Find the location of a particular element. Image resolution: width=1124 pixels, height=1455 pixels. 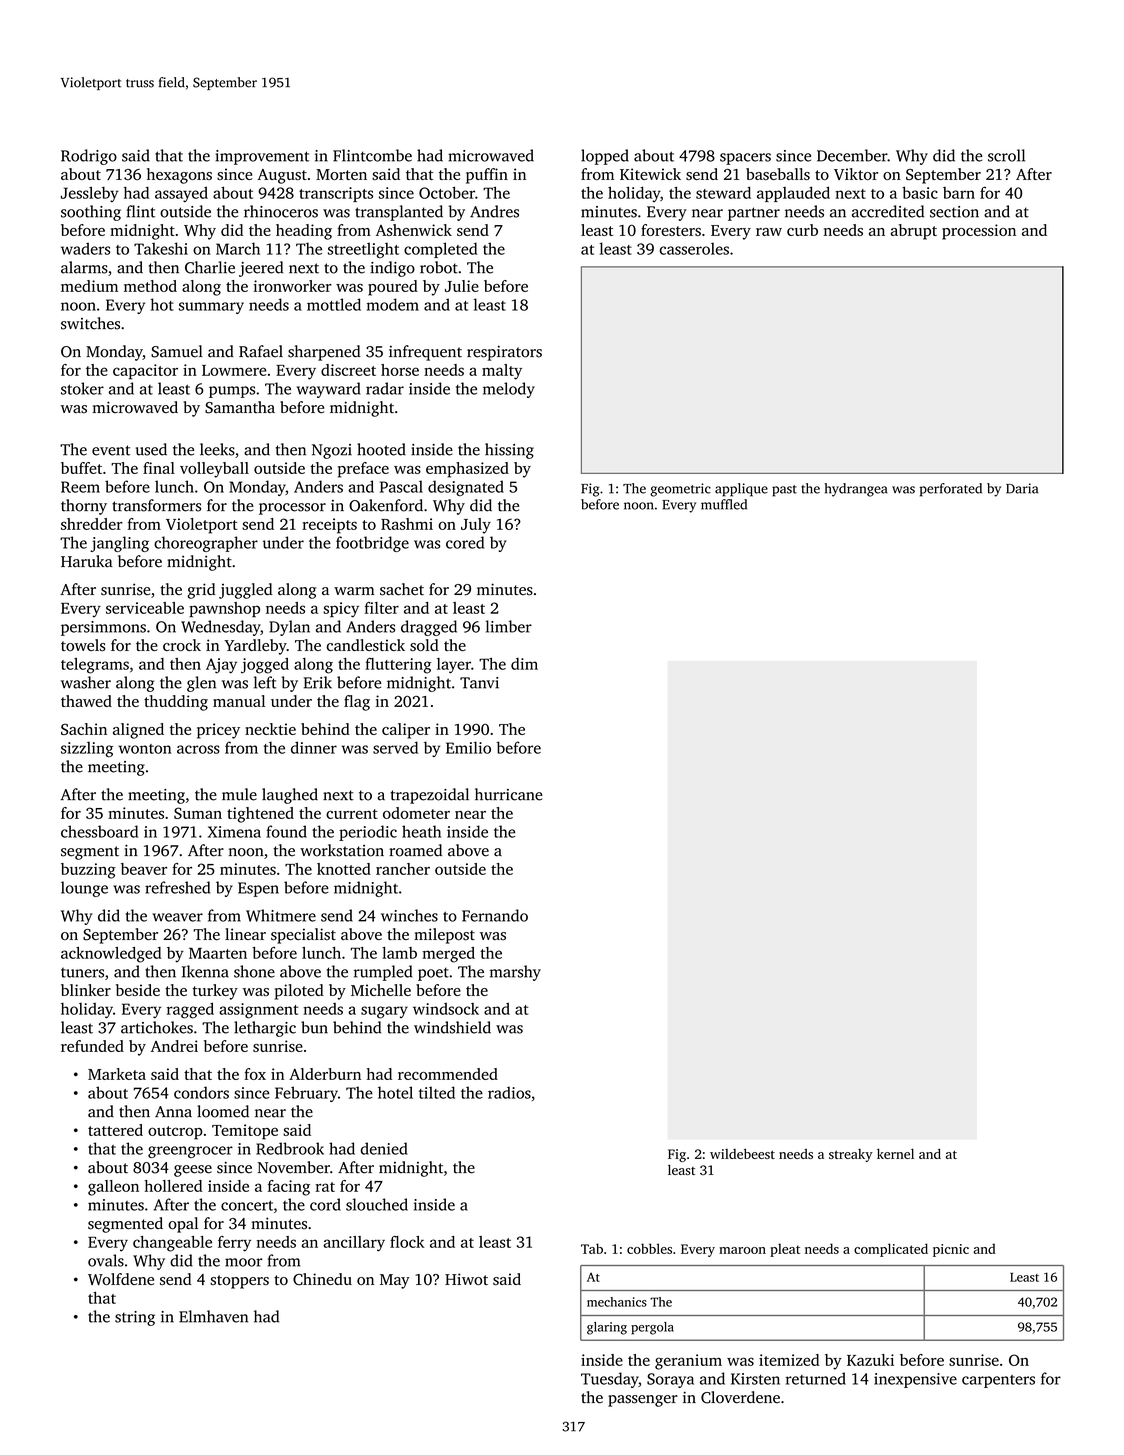

flock is located at coordinates (407, 1242).
